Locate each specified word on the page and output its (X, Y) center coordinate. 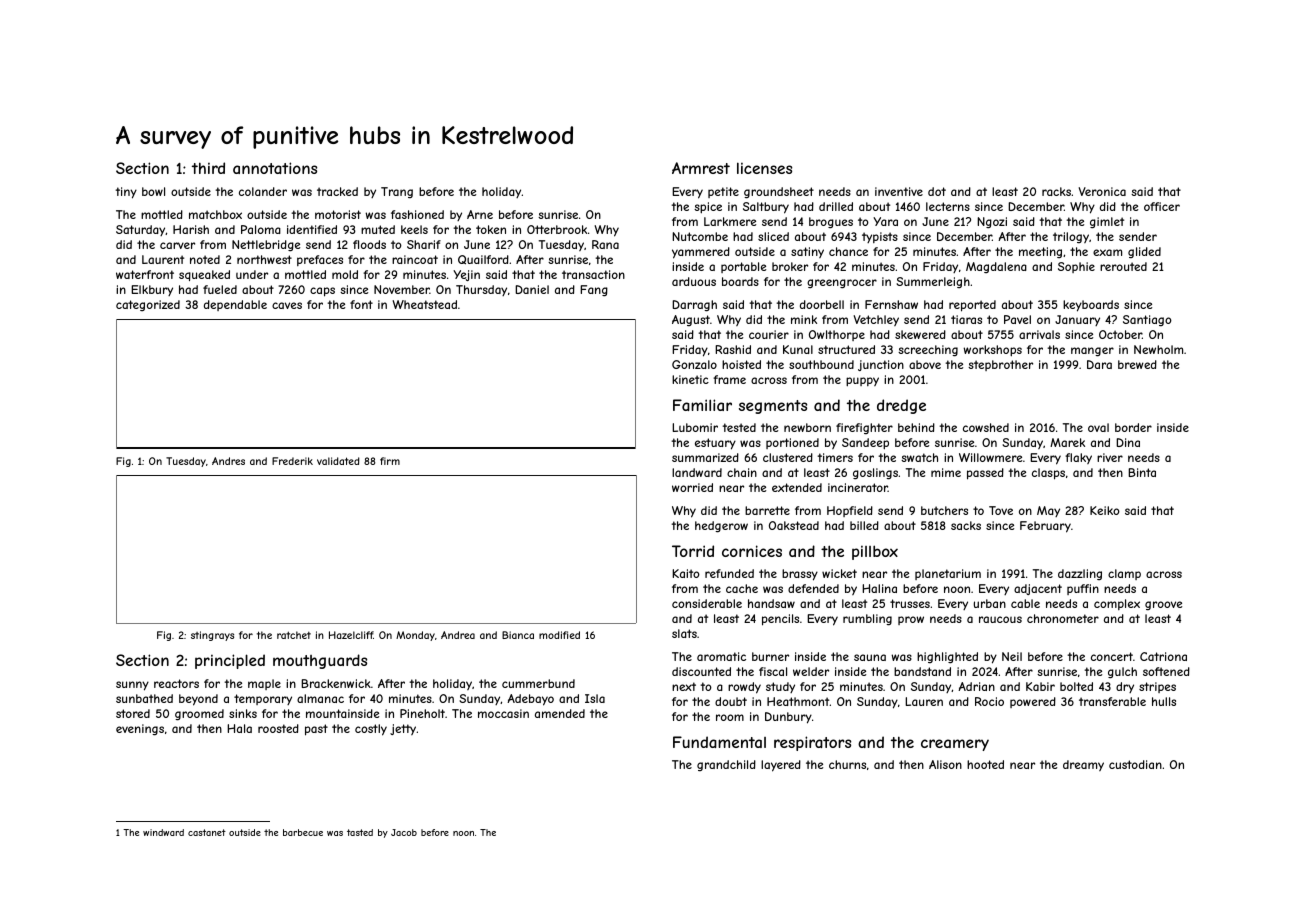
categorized (148, 305)
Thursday (481, 290)
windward (163, 832)
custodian (1135, 764)
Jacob (404, 832)
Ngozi (992, 223)
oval (1098, 427)
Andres (228, 461)
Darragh (694, 306)
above (925, 364)
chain (742, 472)
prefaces (320, 260)
